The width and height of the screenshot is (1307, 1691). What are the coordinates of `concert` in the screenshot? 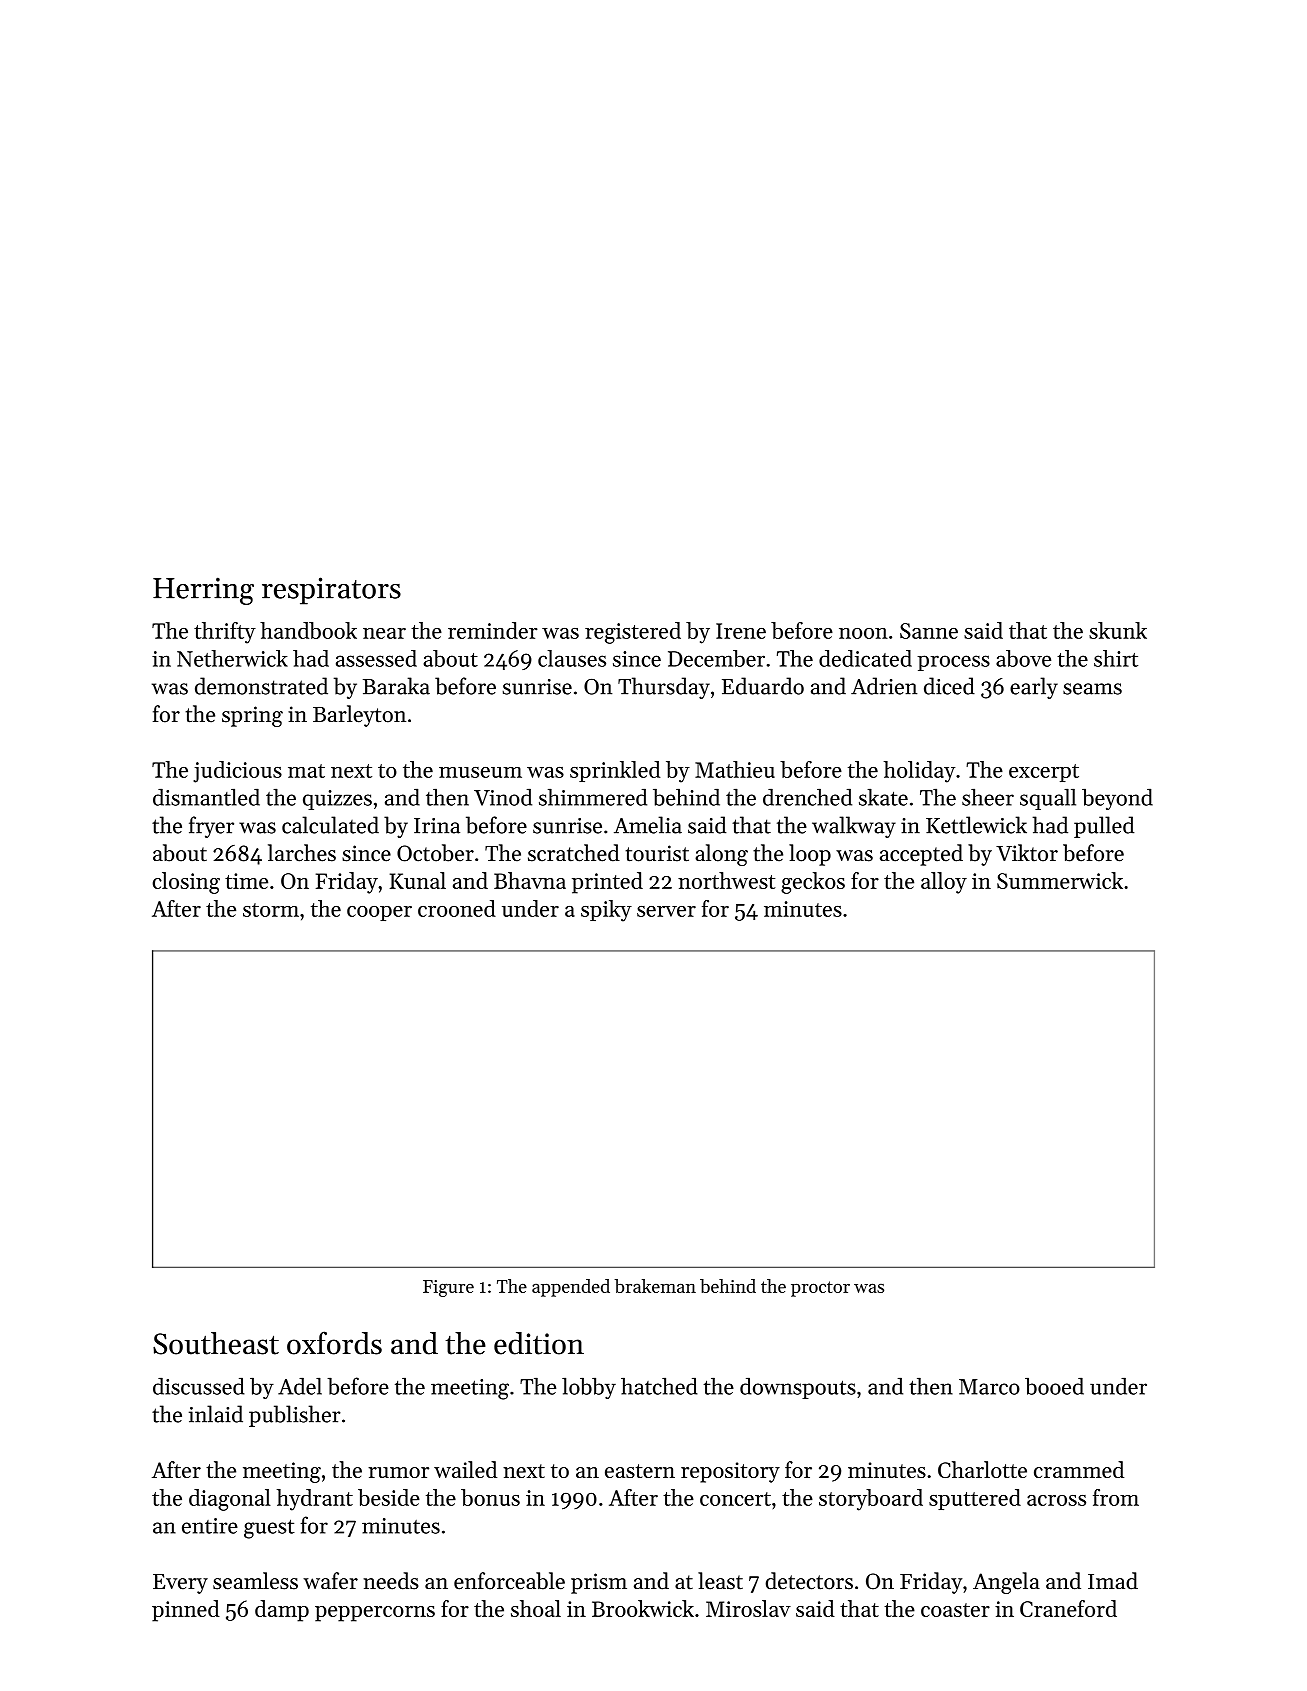 It's located at (735, 1499).
